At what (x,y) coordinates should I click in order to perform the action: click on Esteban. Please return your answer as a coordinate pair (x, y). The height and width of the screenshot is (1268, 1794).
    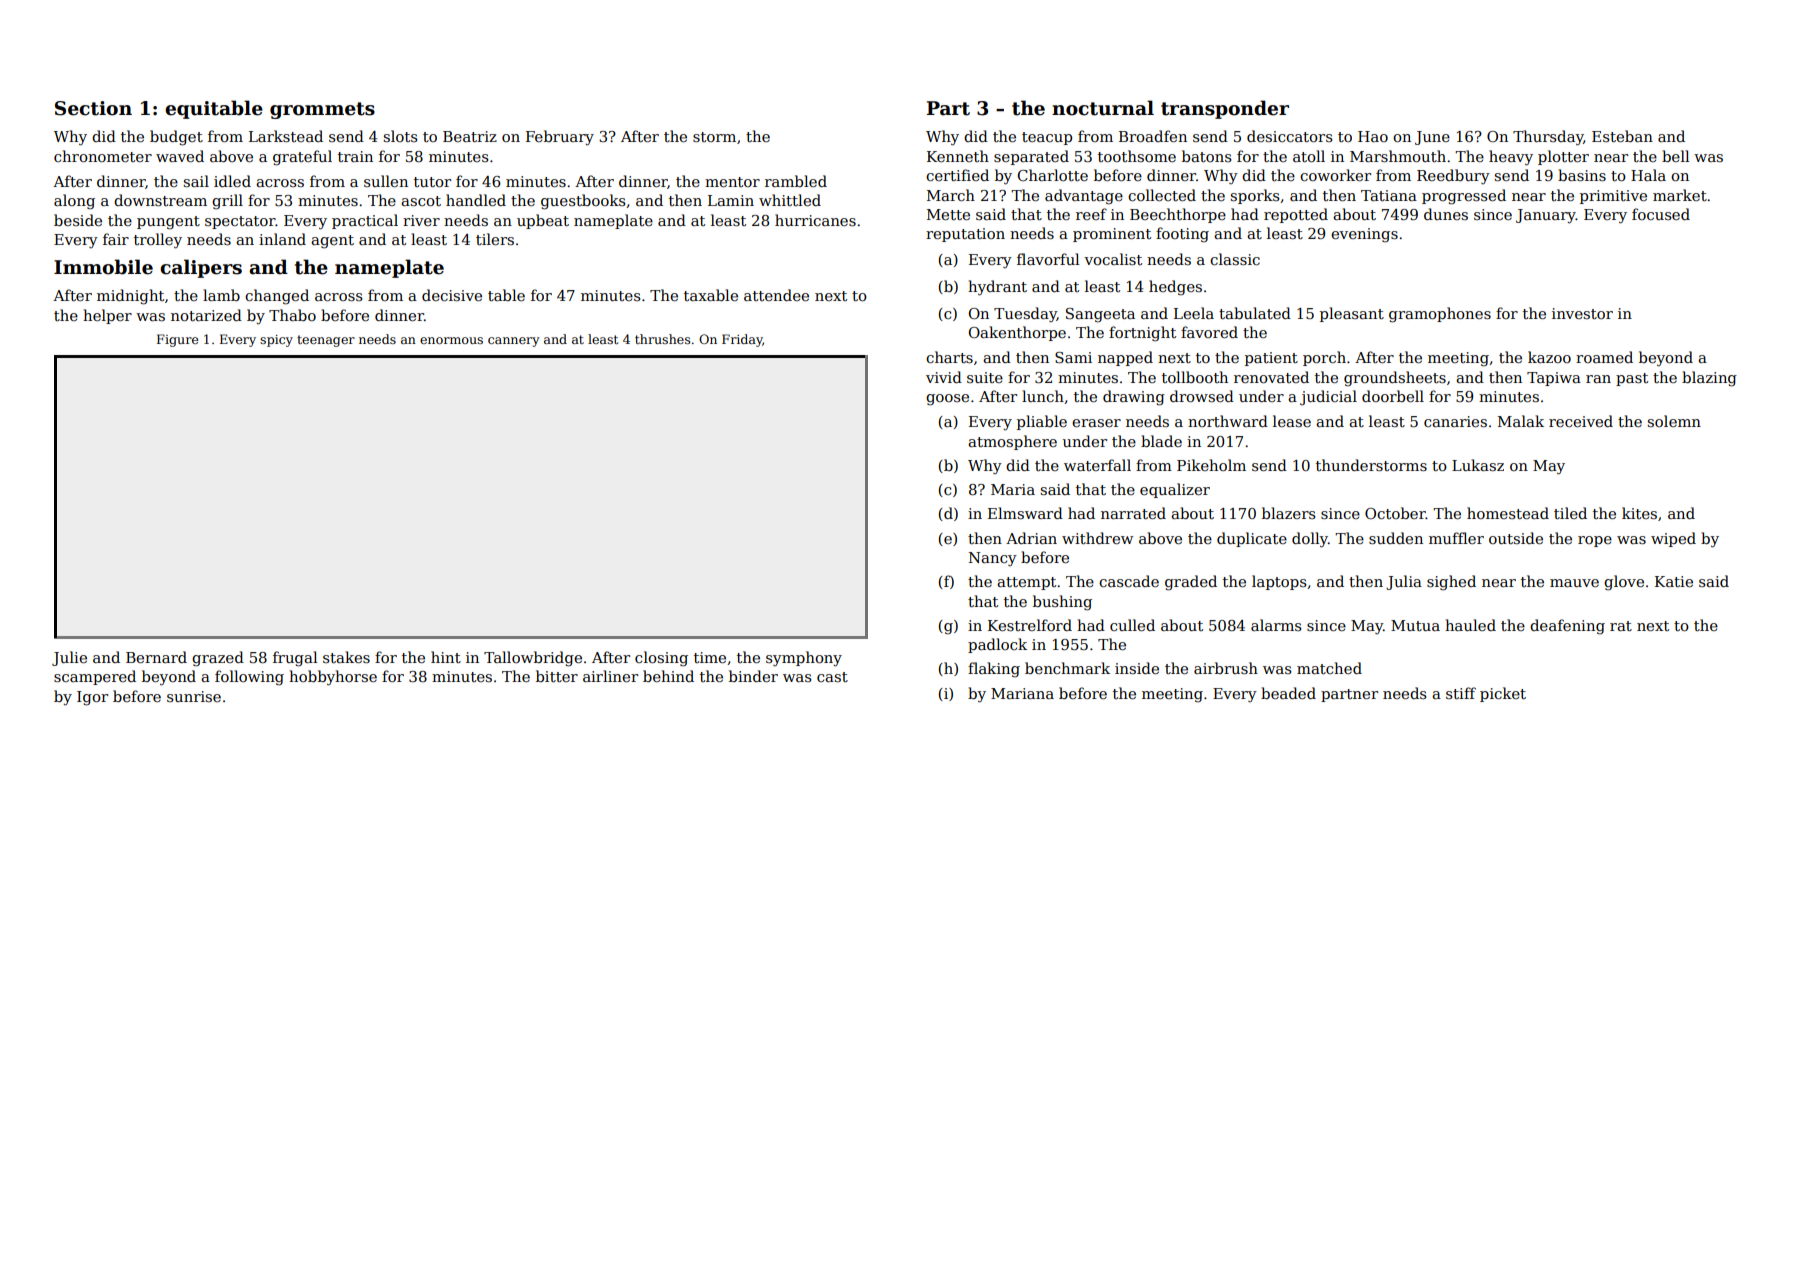
    Looking at the image, I should click on (1622, 136).
